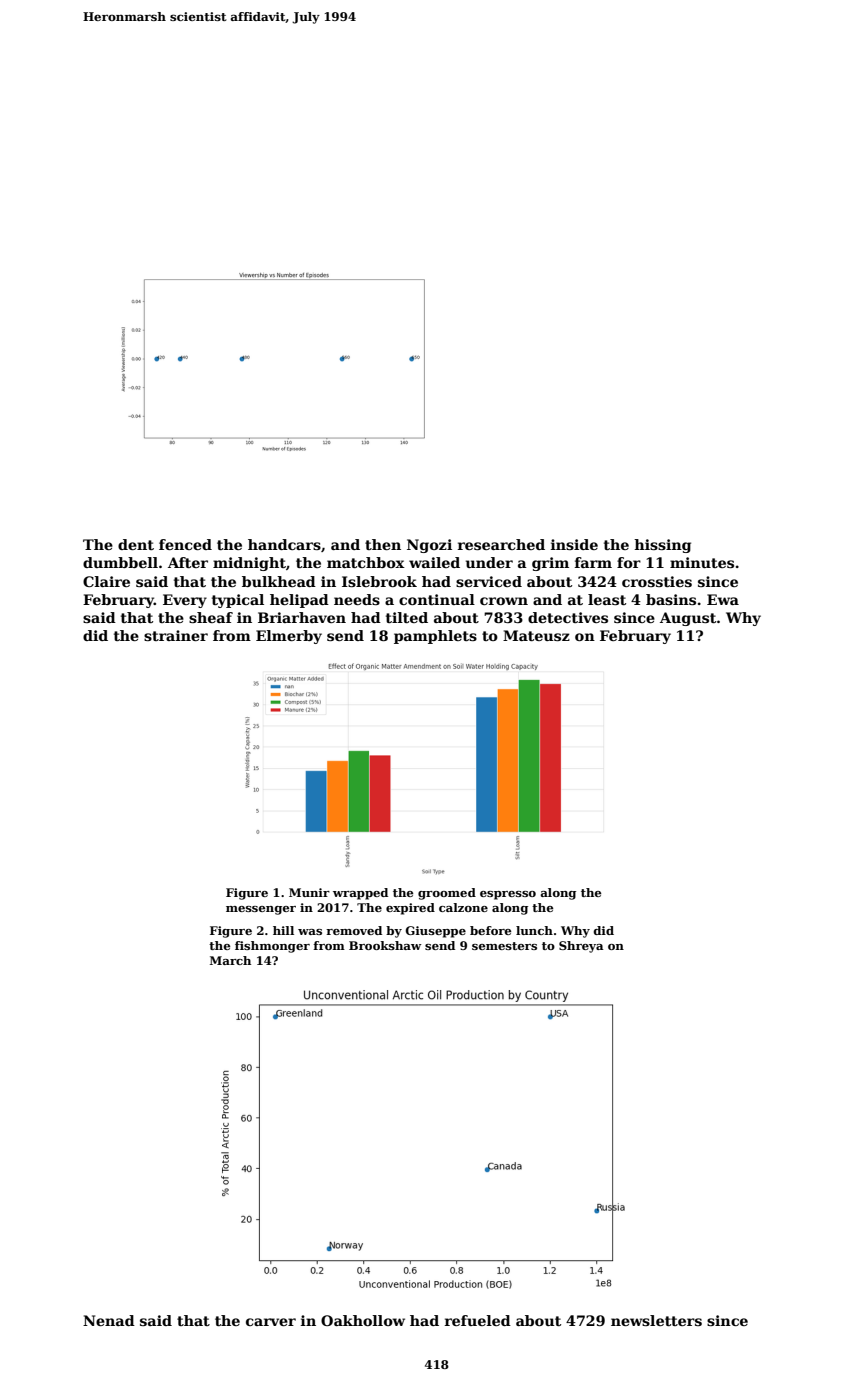 The width and height of the image is (849, 1400). What do you see at coordinates (581, 947) in the image?
I see `Shreya` at bounding box center [581, 947].
